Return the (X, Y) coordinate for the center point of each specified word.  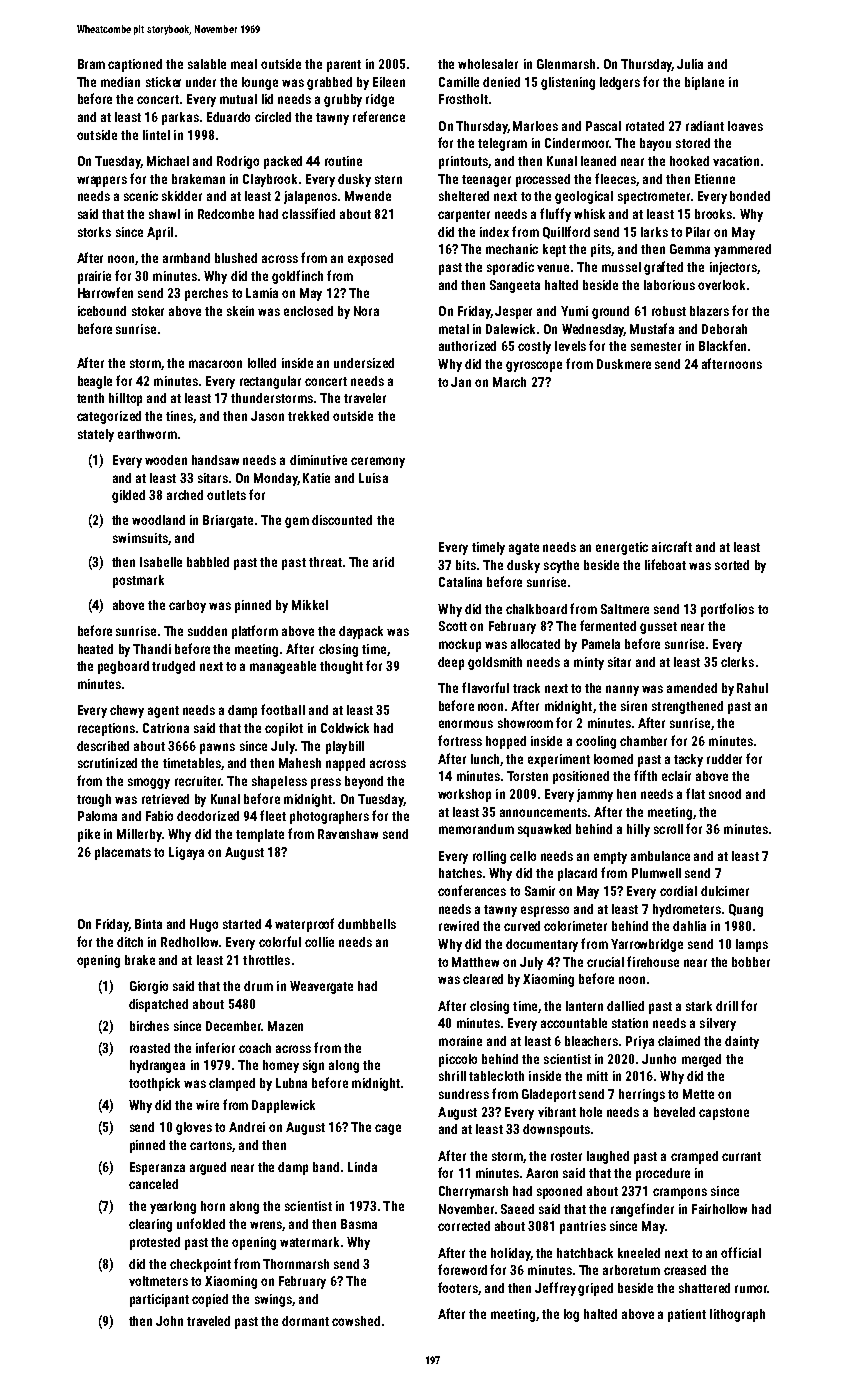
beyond (364, 782)
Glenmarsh (566, 64)
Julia (690, 64)
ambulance (660, 856)
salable (207, 64)
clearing (150, 1225)
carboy (187, 606)
